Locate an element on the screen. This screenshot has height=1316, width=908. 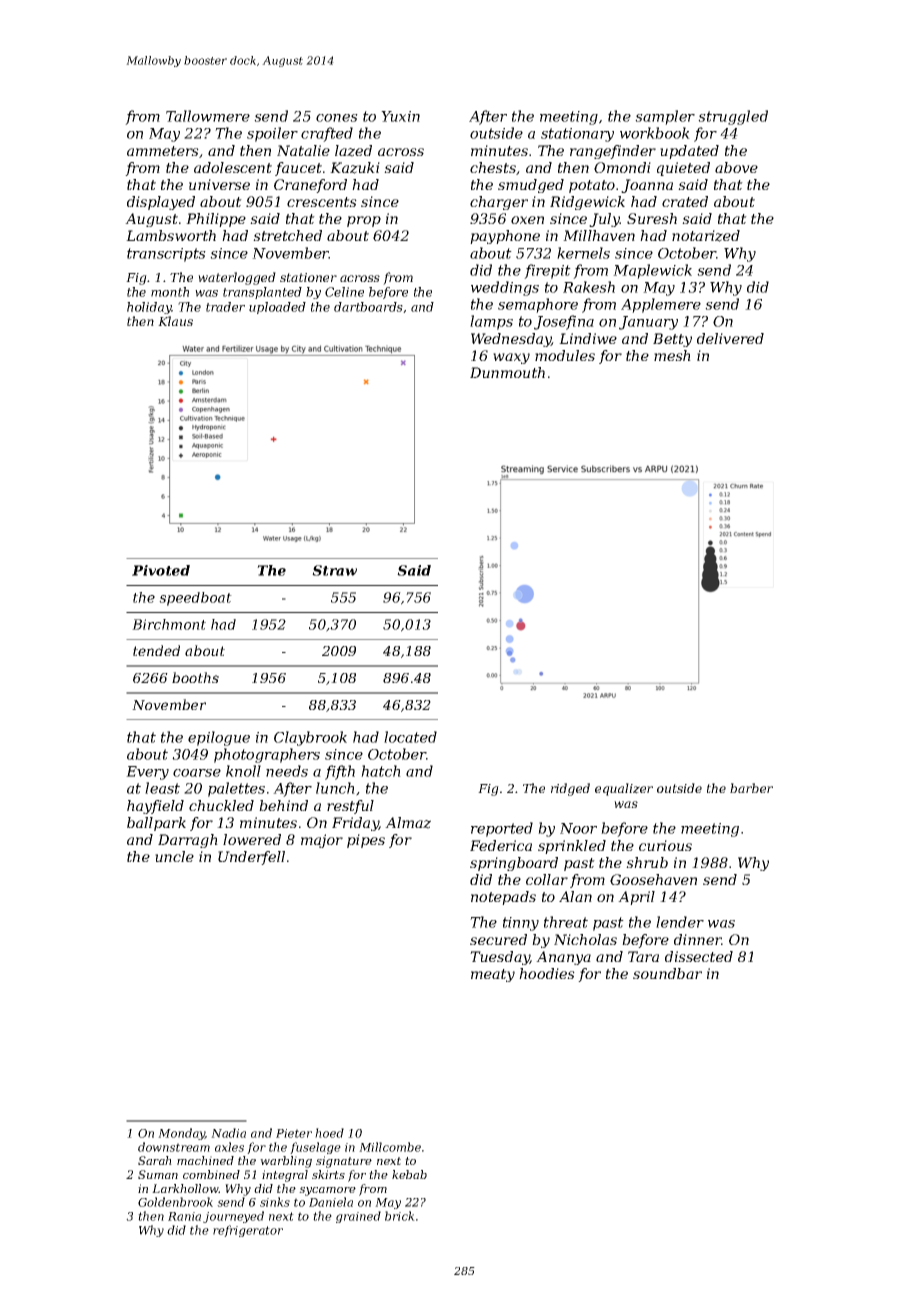
struggled is located at coordinates (733, 117).
